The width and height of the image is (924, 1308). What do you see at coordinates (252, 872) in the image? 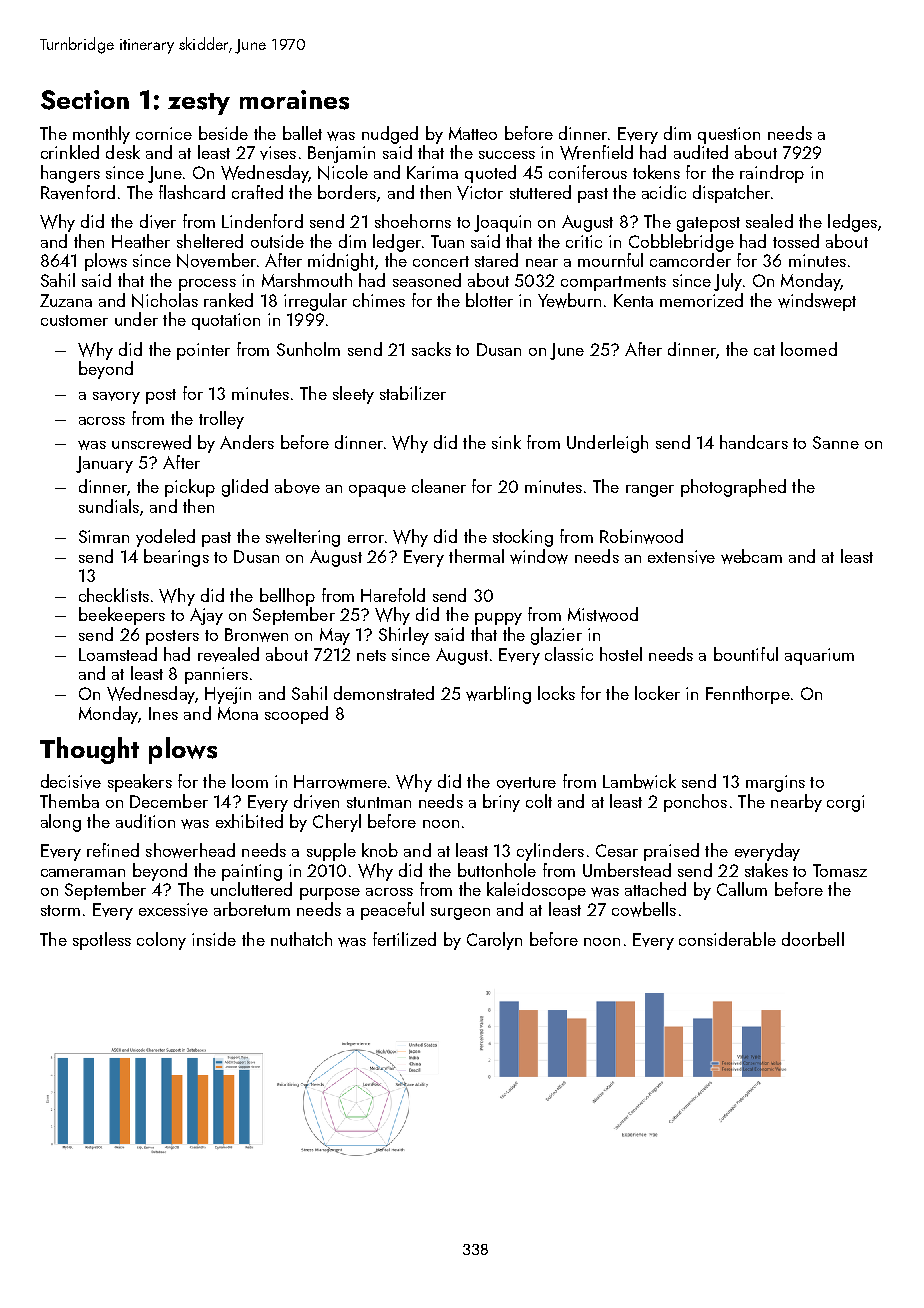
I see `painting` at bounding box center [252, 872].
